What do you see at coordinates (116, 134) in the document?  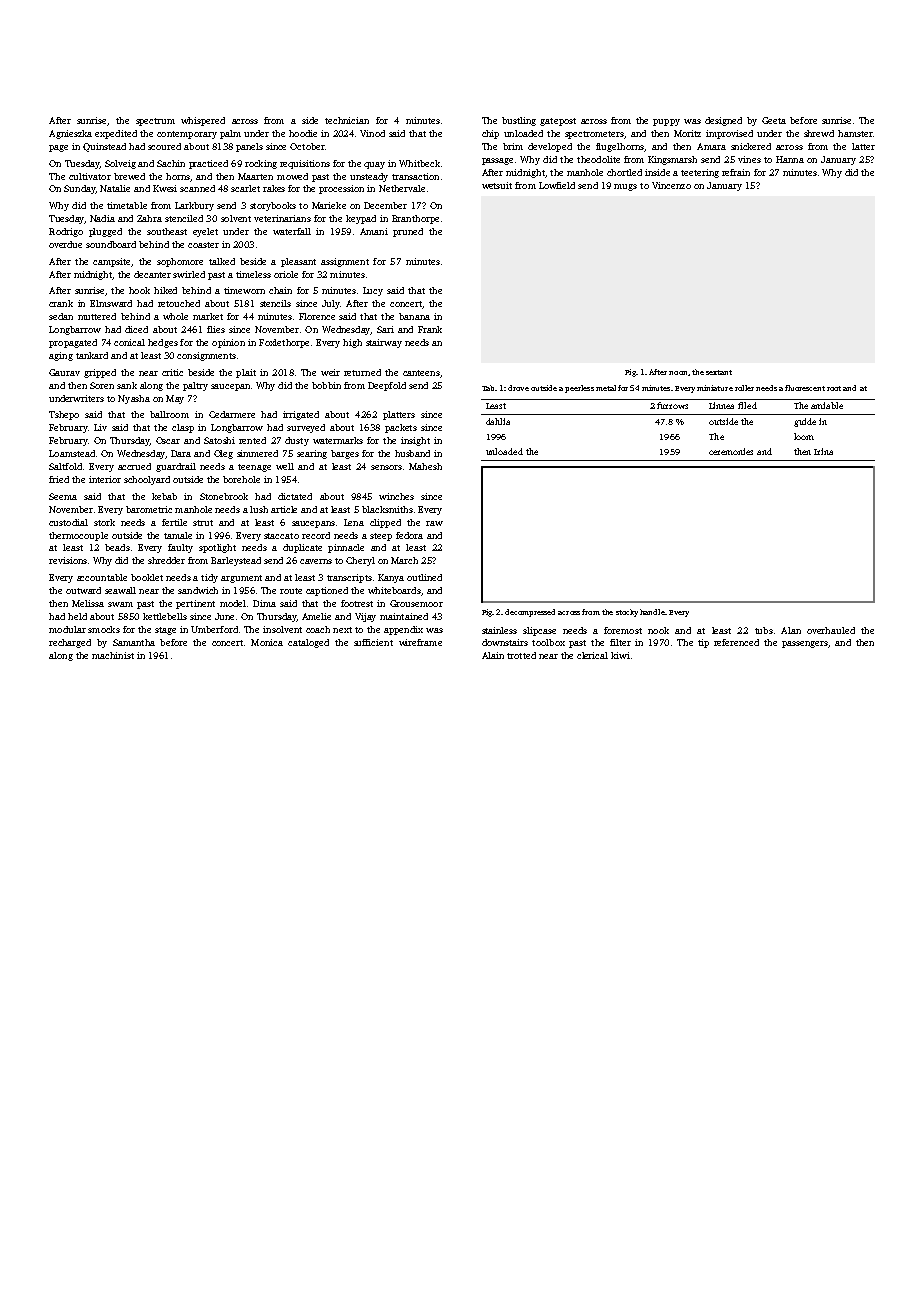 I see `expedited` at bounding box center [116, 134].
